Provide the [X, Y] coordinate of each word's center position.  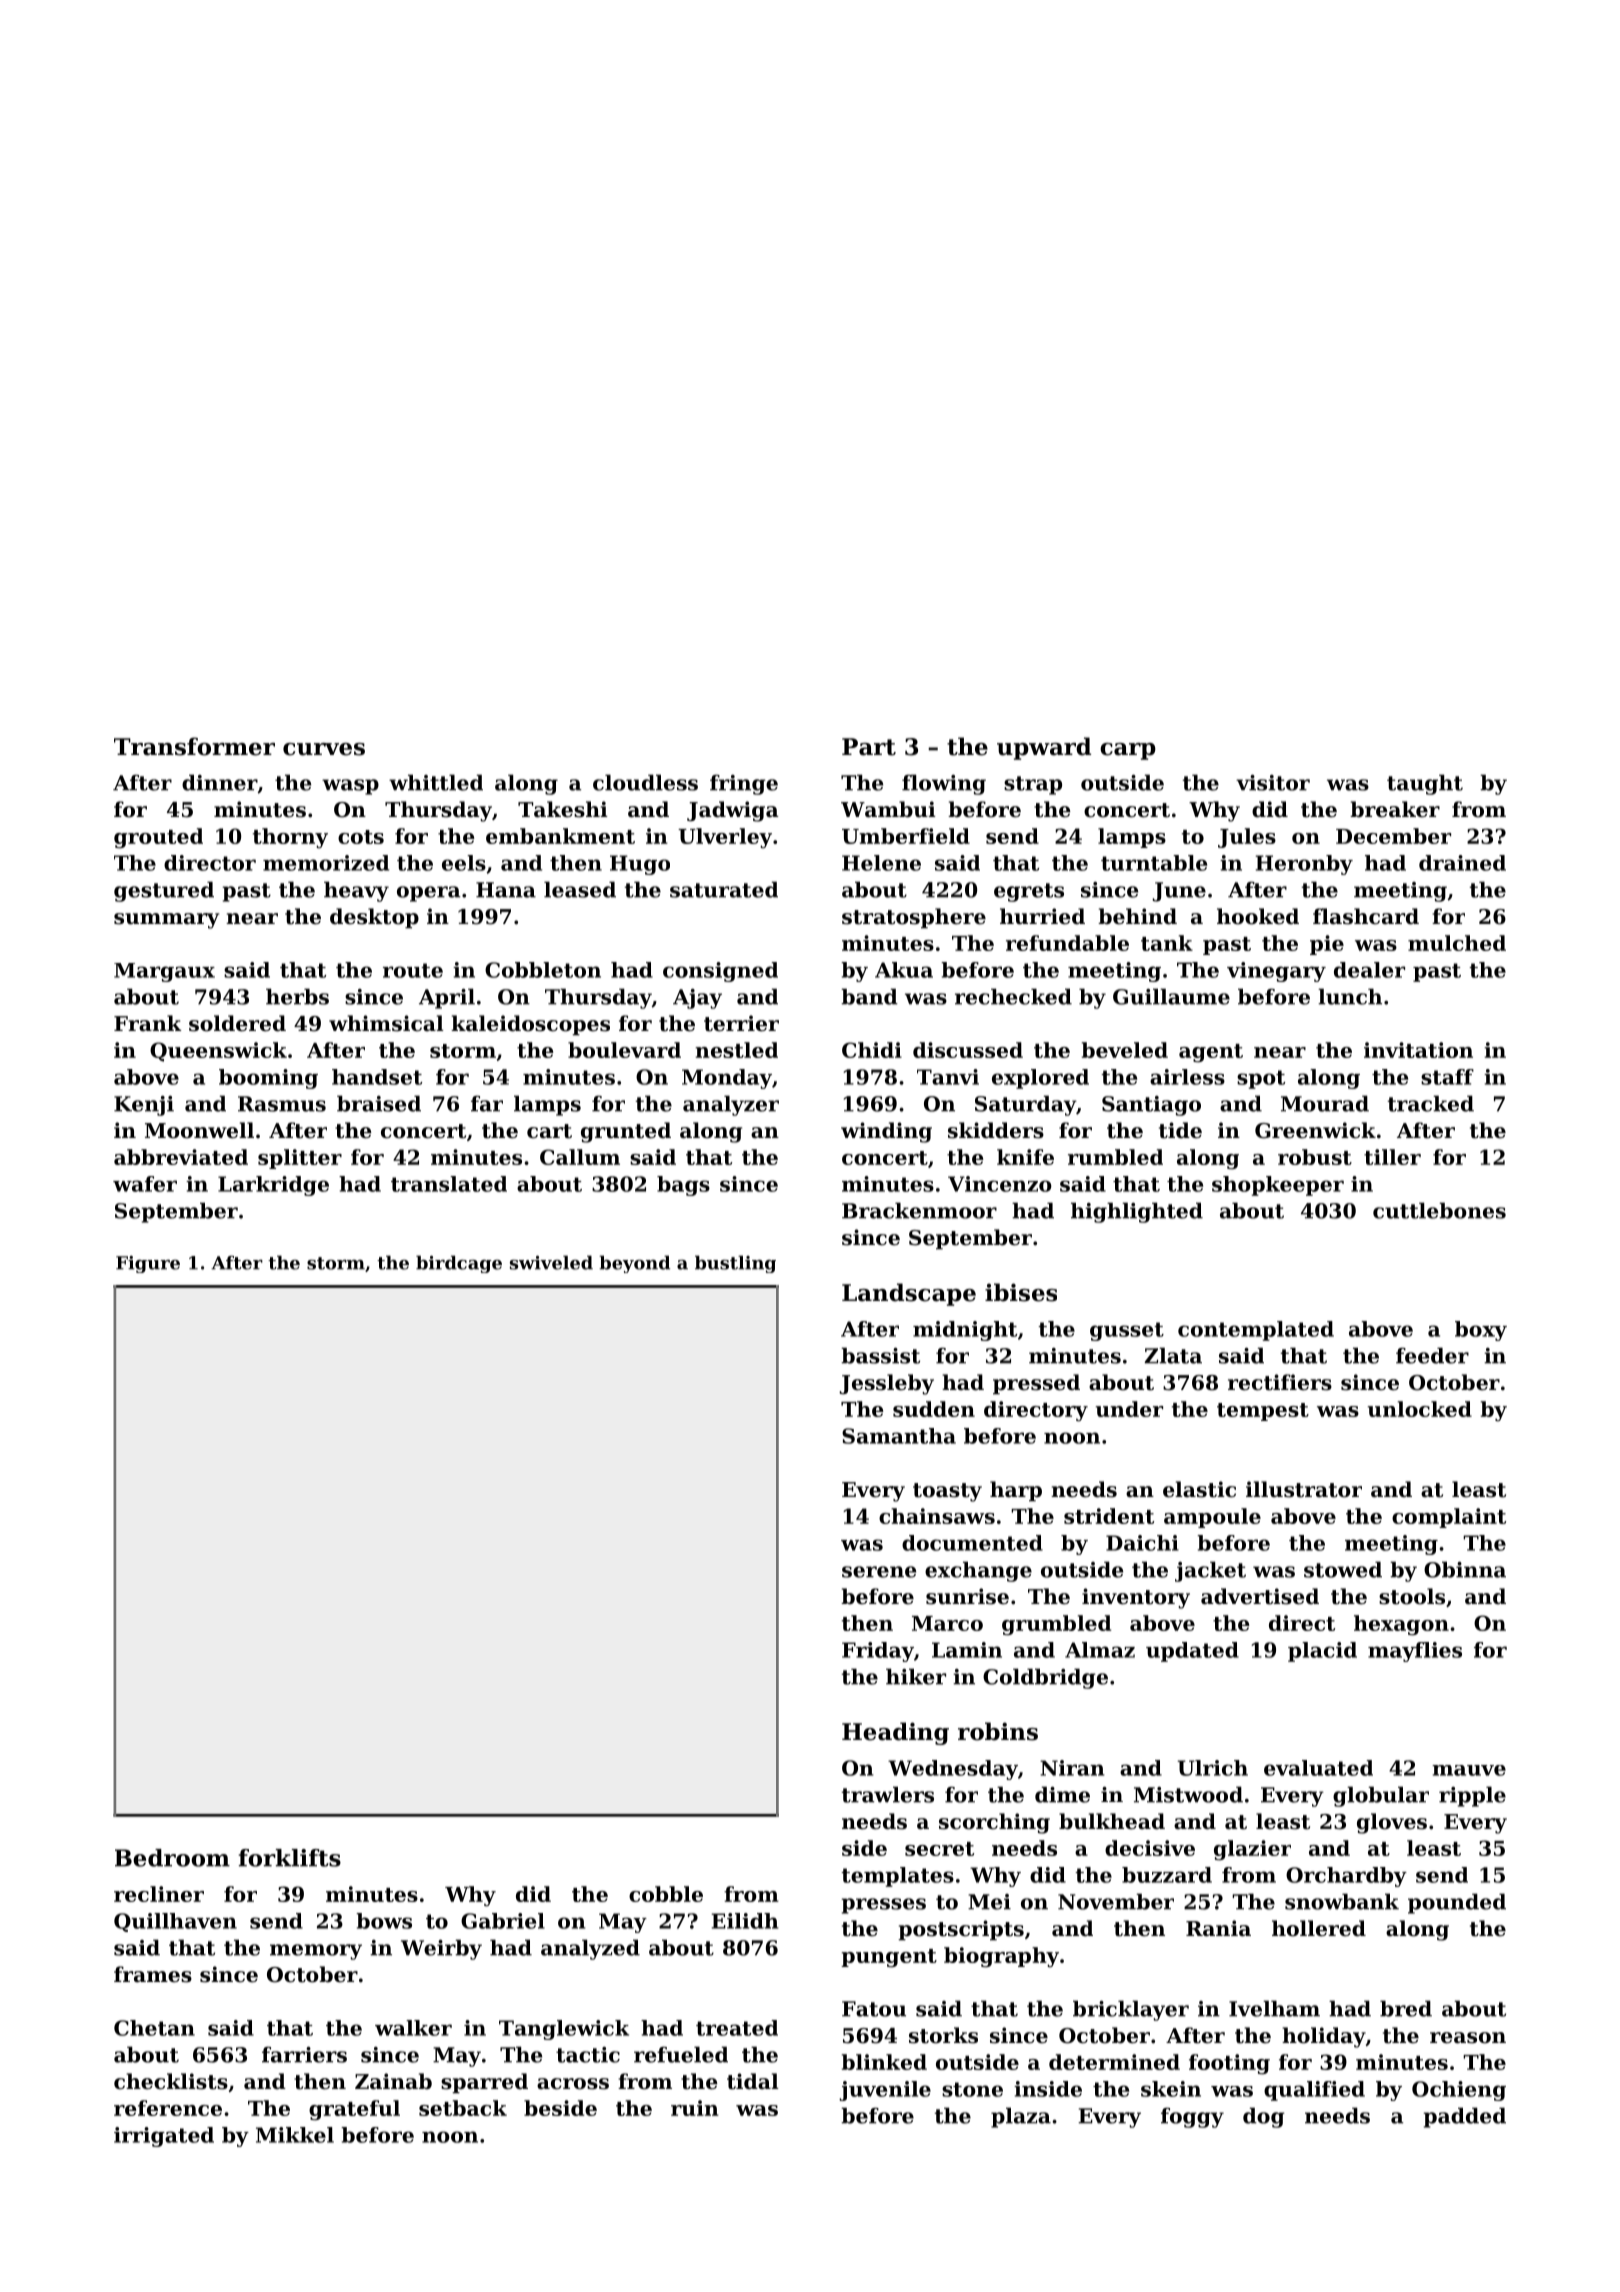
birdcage [459, 1264]
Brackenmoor [919, 1210]
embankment [560, 836]
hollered [1319, 1928]
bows [384, 1921]
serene [879, 1572]
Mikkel [295, 2135]
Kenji [144, 1106]
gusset [1127, 1331]
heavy [356, 891]
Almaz [1100, 1650]
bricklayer [1131, 2010]
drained [1462, 863]
